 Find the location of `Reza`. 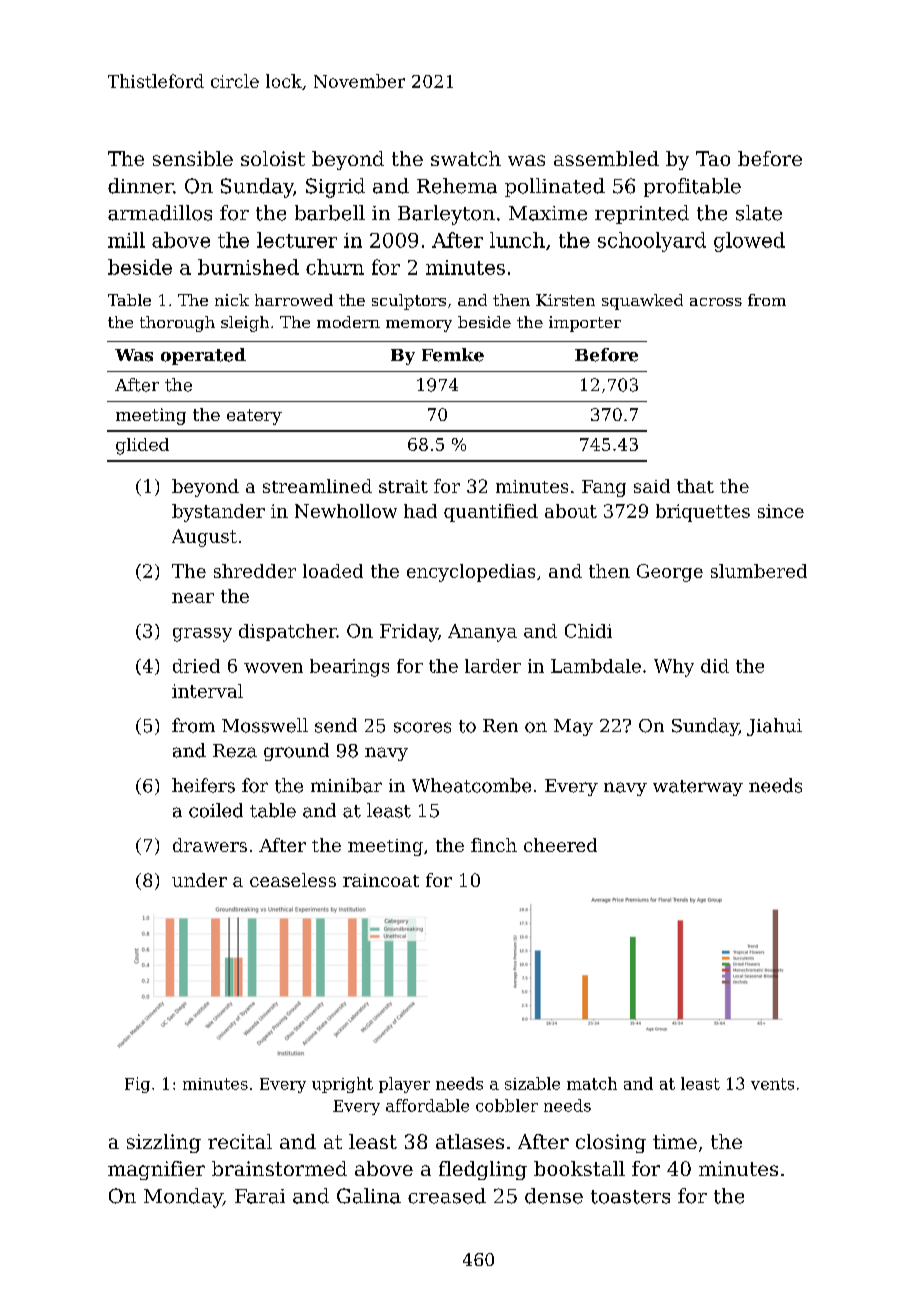

Reza is located at coordinates (235, 751).
